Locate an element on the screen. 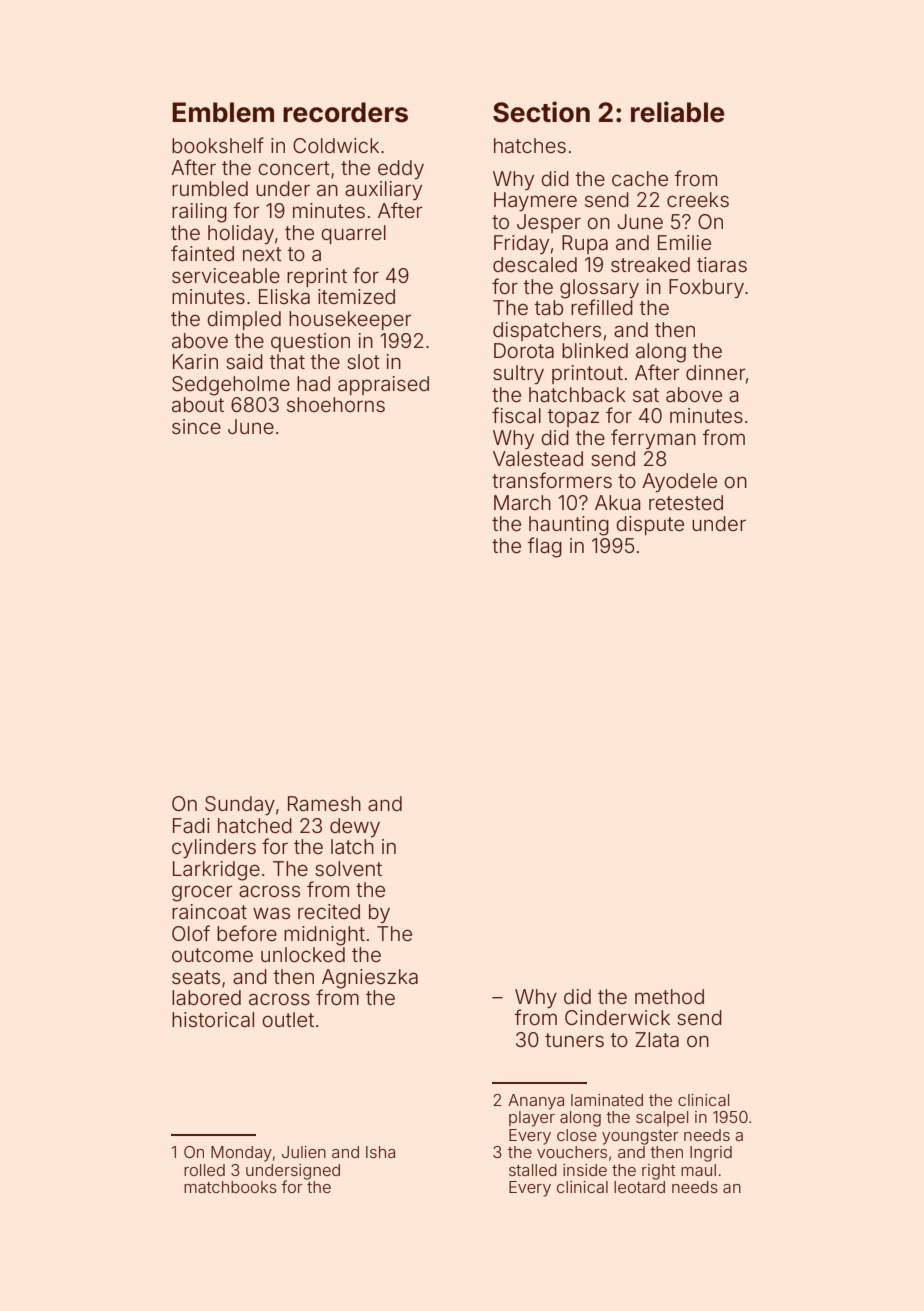 Image resolution: width=924 pixels, height=1311 pixels. since is located at coordinates (196, 426).
